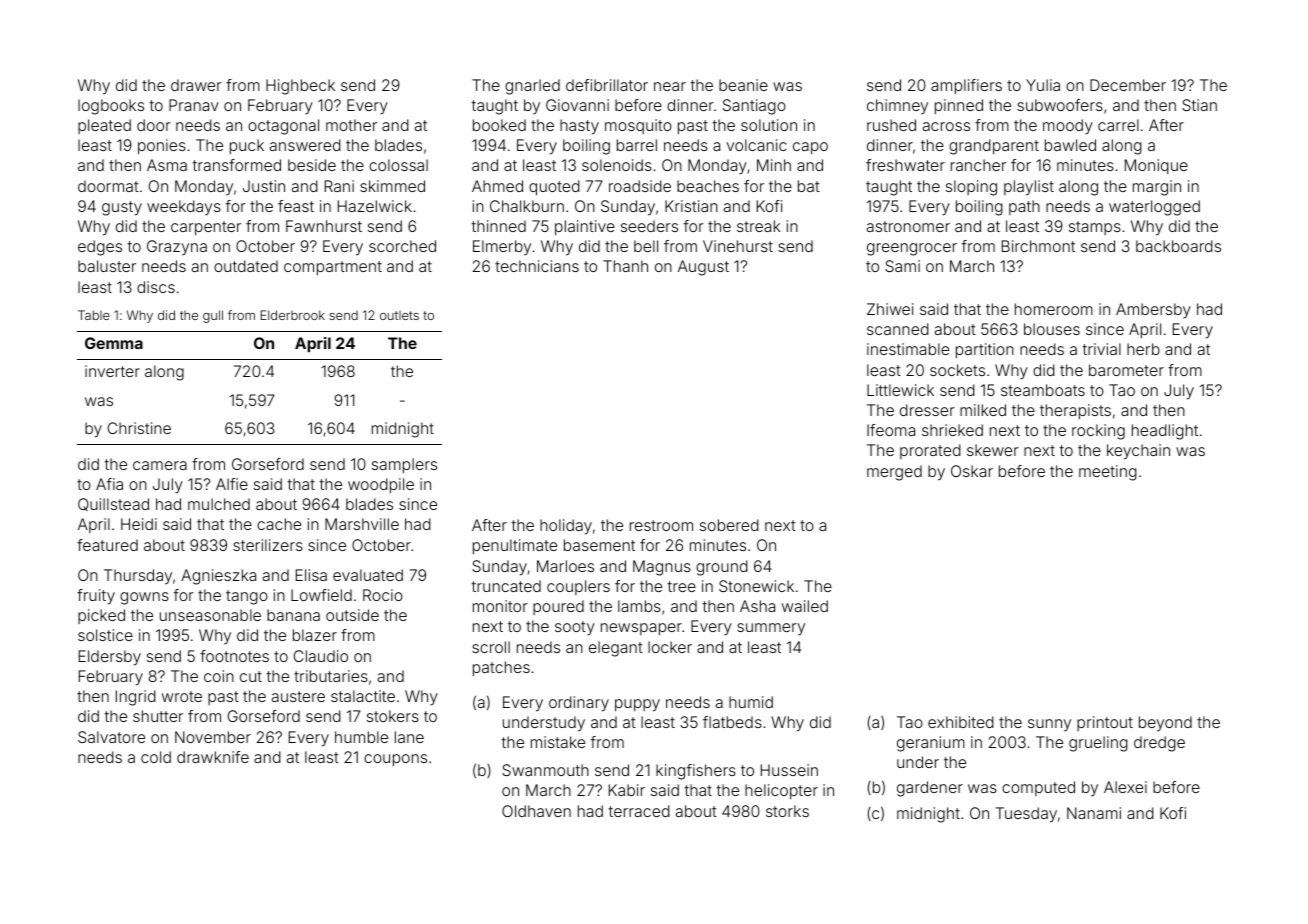 This image has height=924, width=1308. I want to click on compartment, so click(333, 268).
